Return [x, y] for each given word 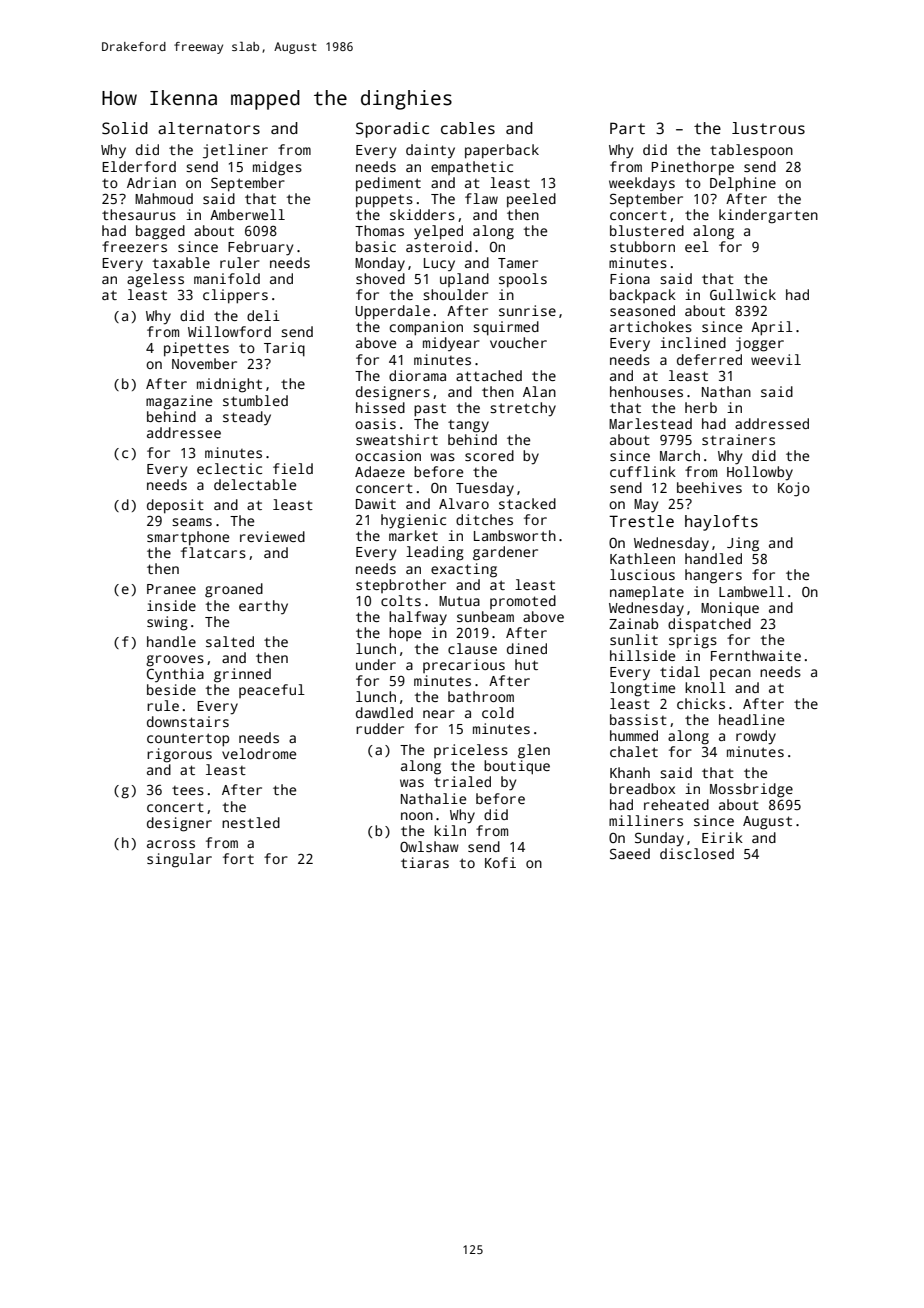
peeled [531, 200]
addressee [184, 432]
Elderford [139, 166]
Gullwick [743, 294]
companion [426, 328]
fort [238, 858]
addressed [772, 423]
